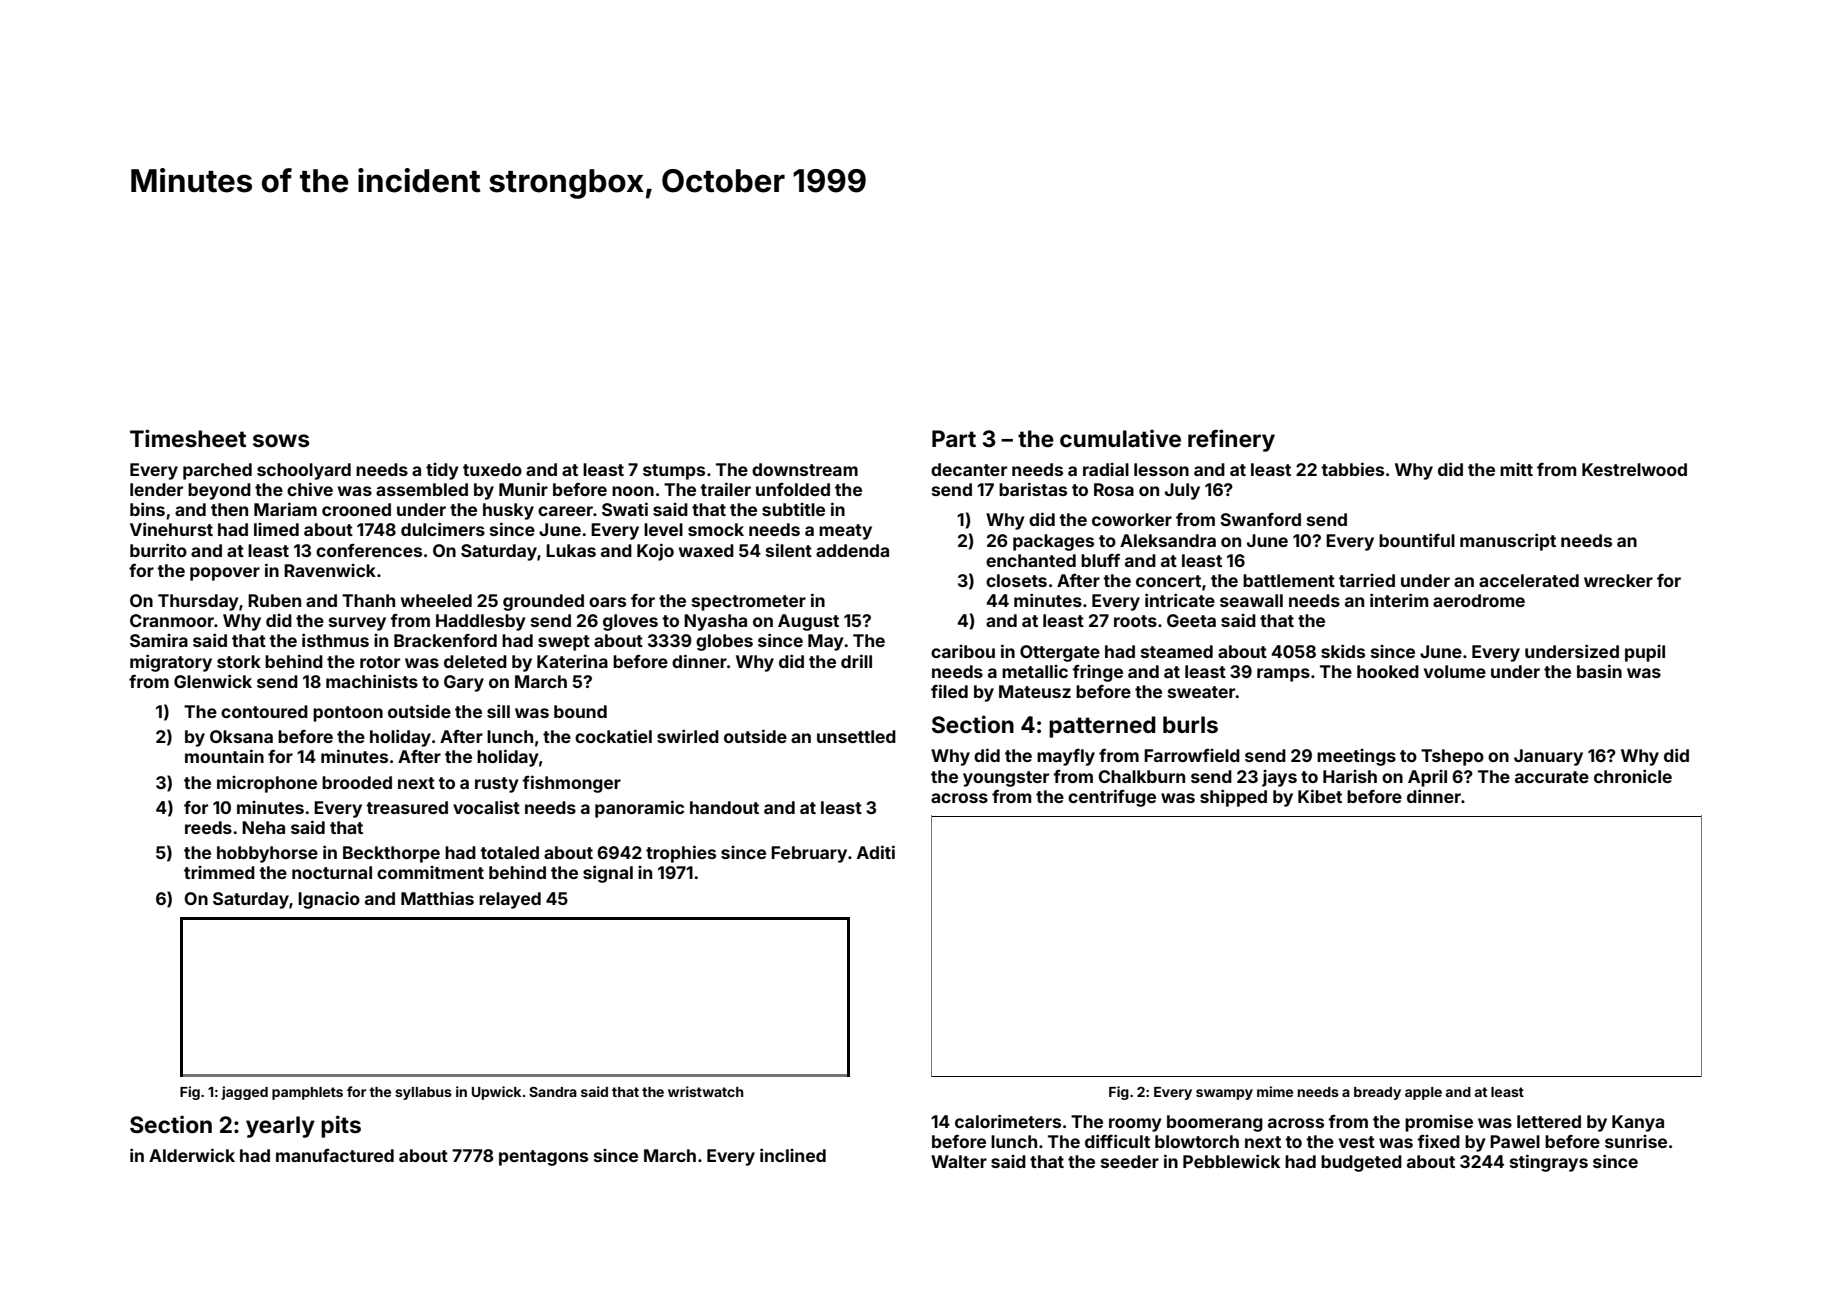  Describe the element at coordinates (959, 1161) in the document. I see `Walter` at that location.
